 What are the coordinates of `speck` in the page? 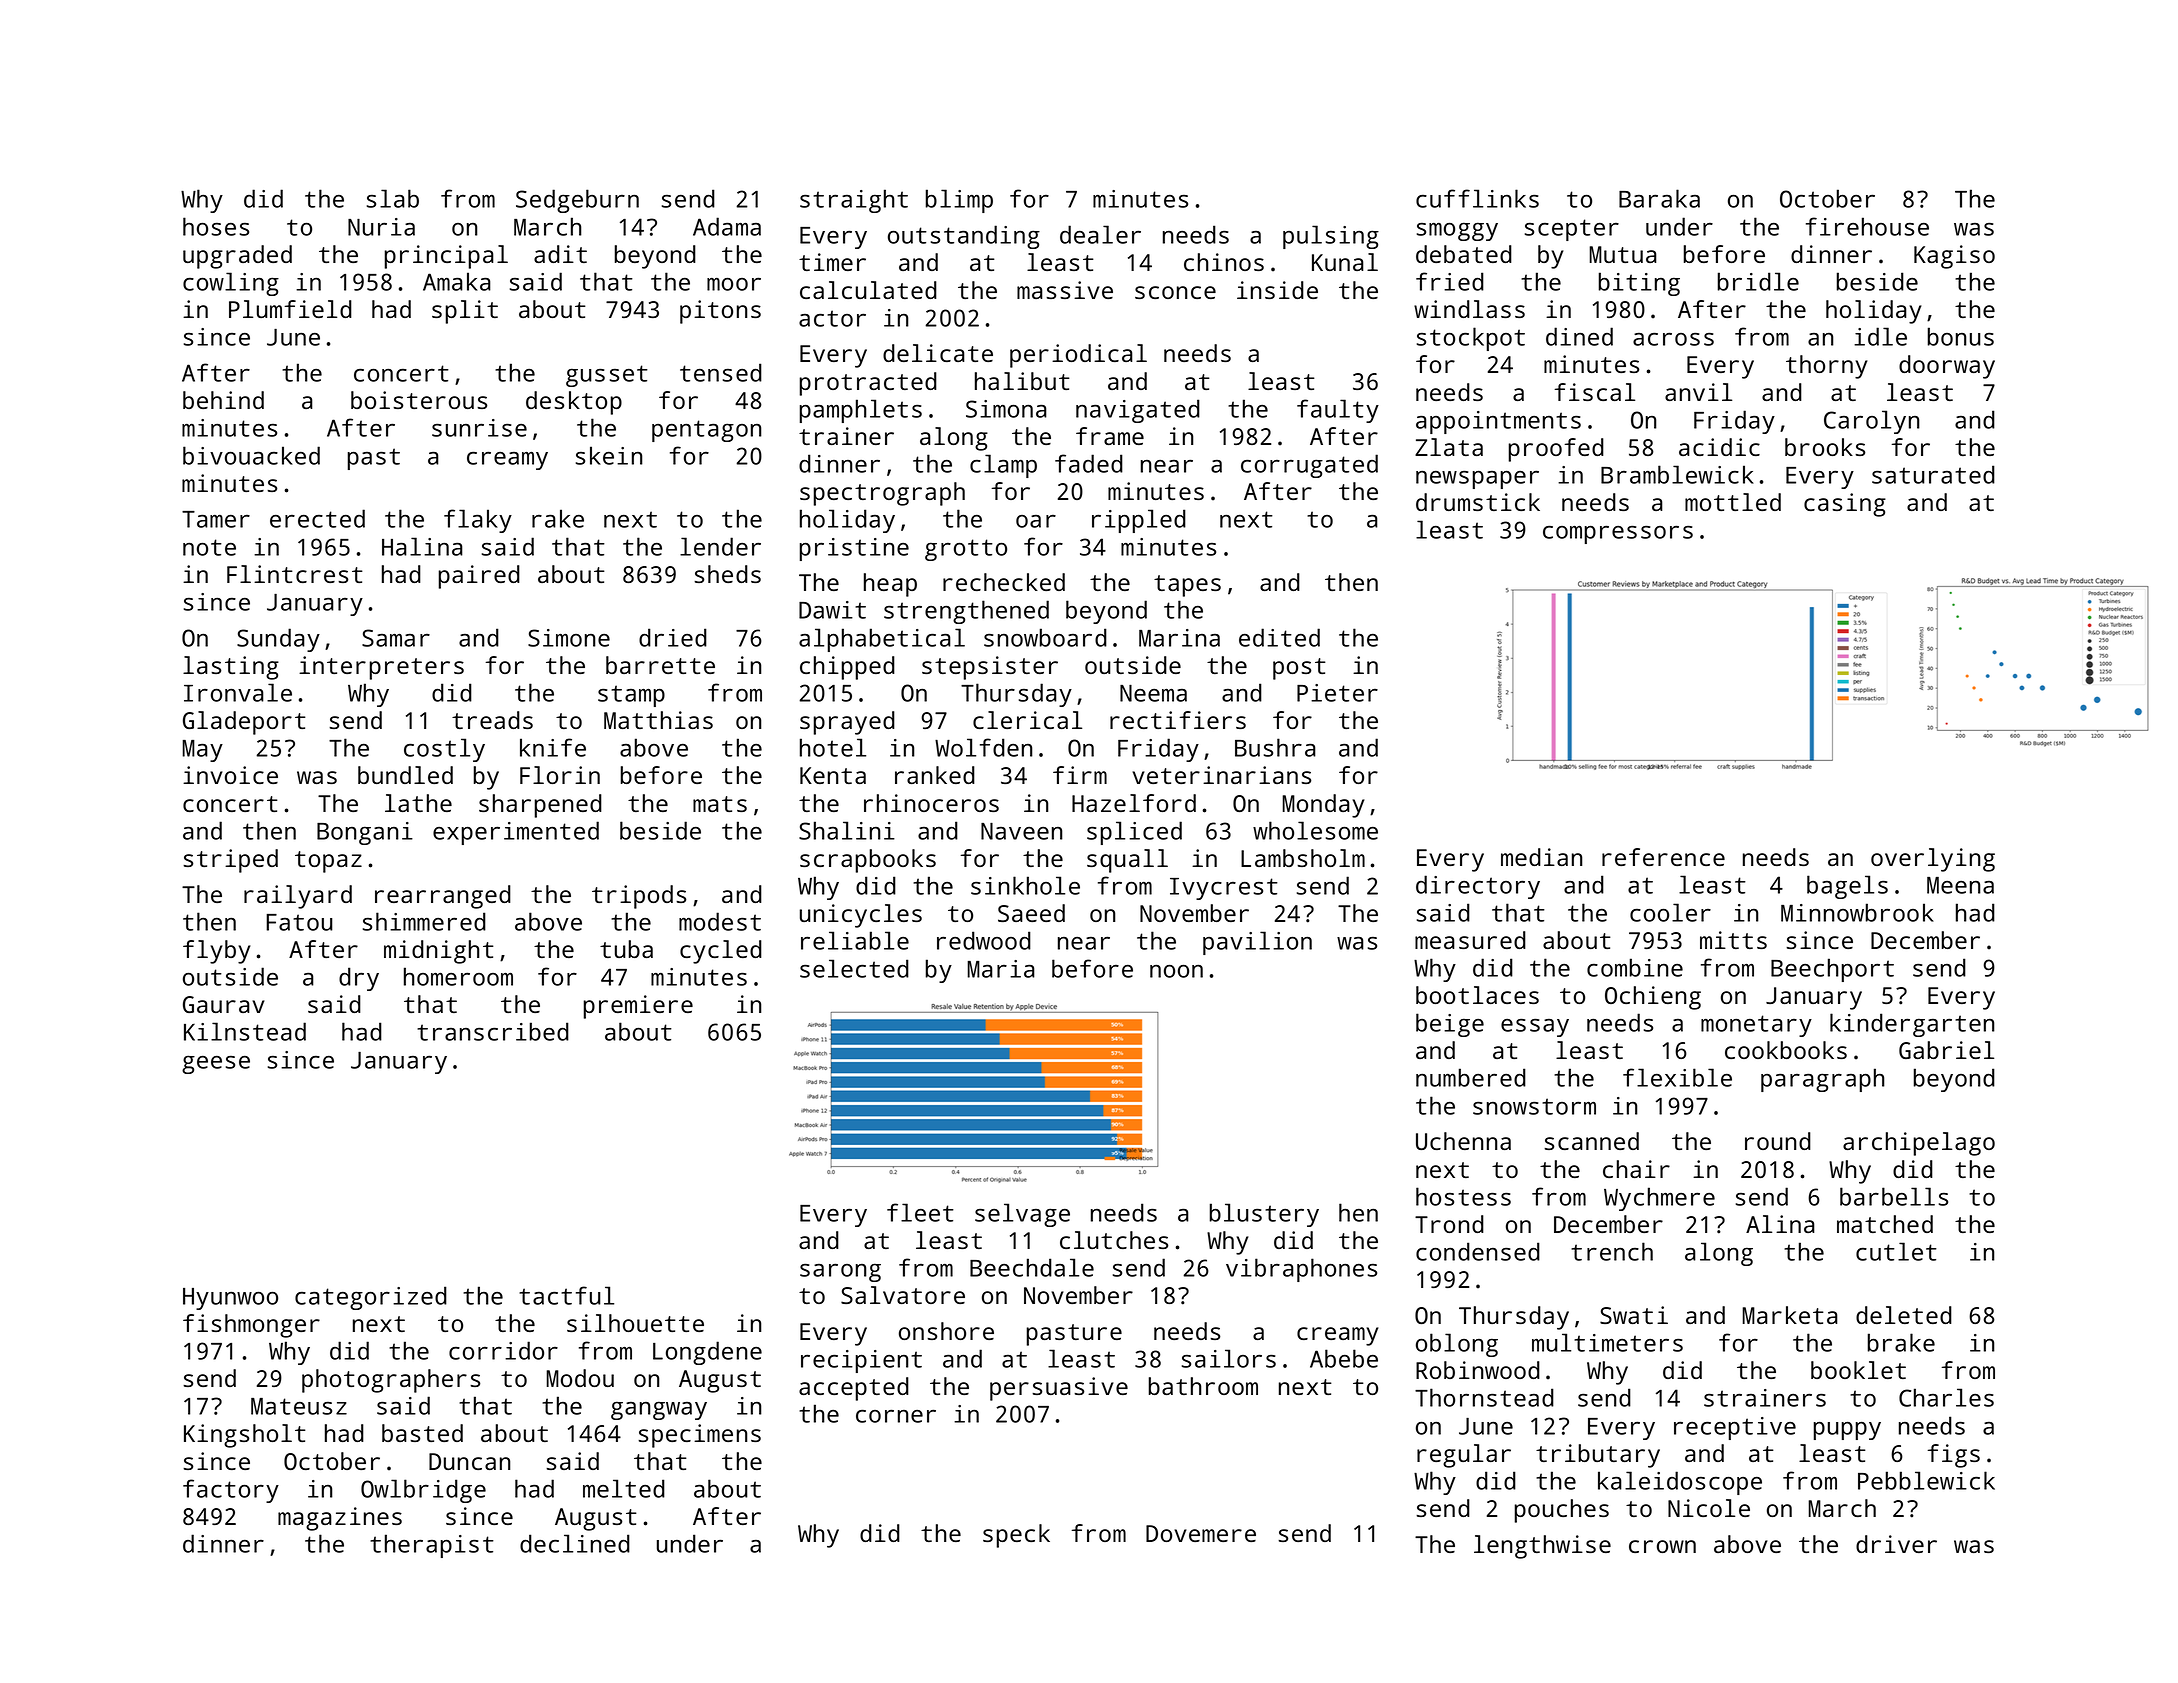 It's located at (1016, 1536).
